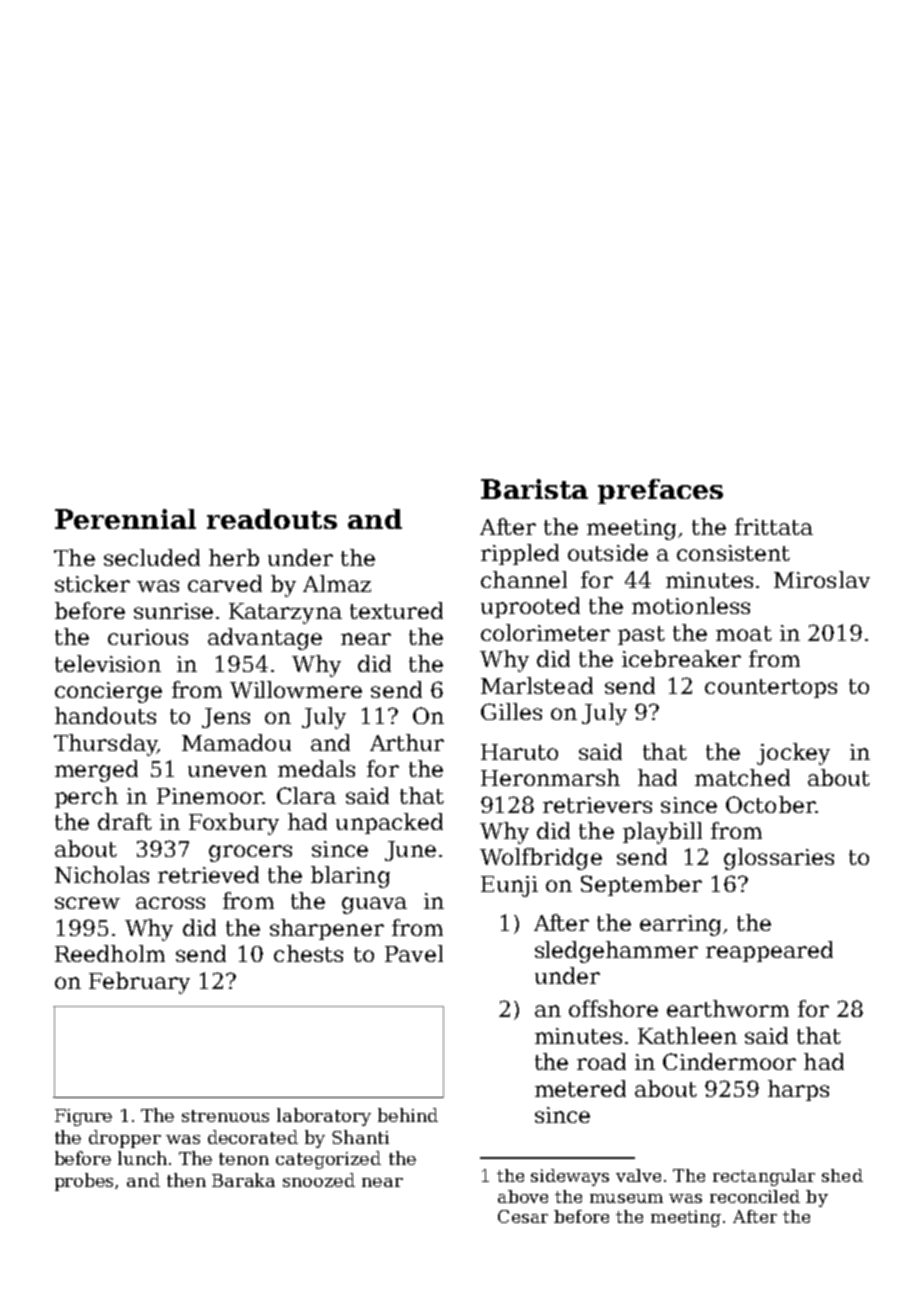  I want to click on blaring, so click(350, 877).
